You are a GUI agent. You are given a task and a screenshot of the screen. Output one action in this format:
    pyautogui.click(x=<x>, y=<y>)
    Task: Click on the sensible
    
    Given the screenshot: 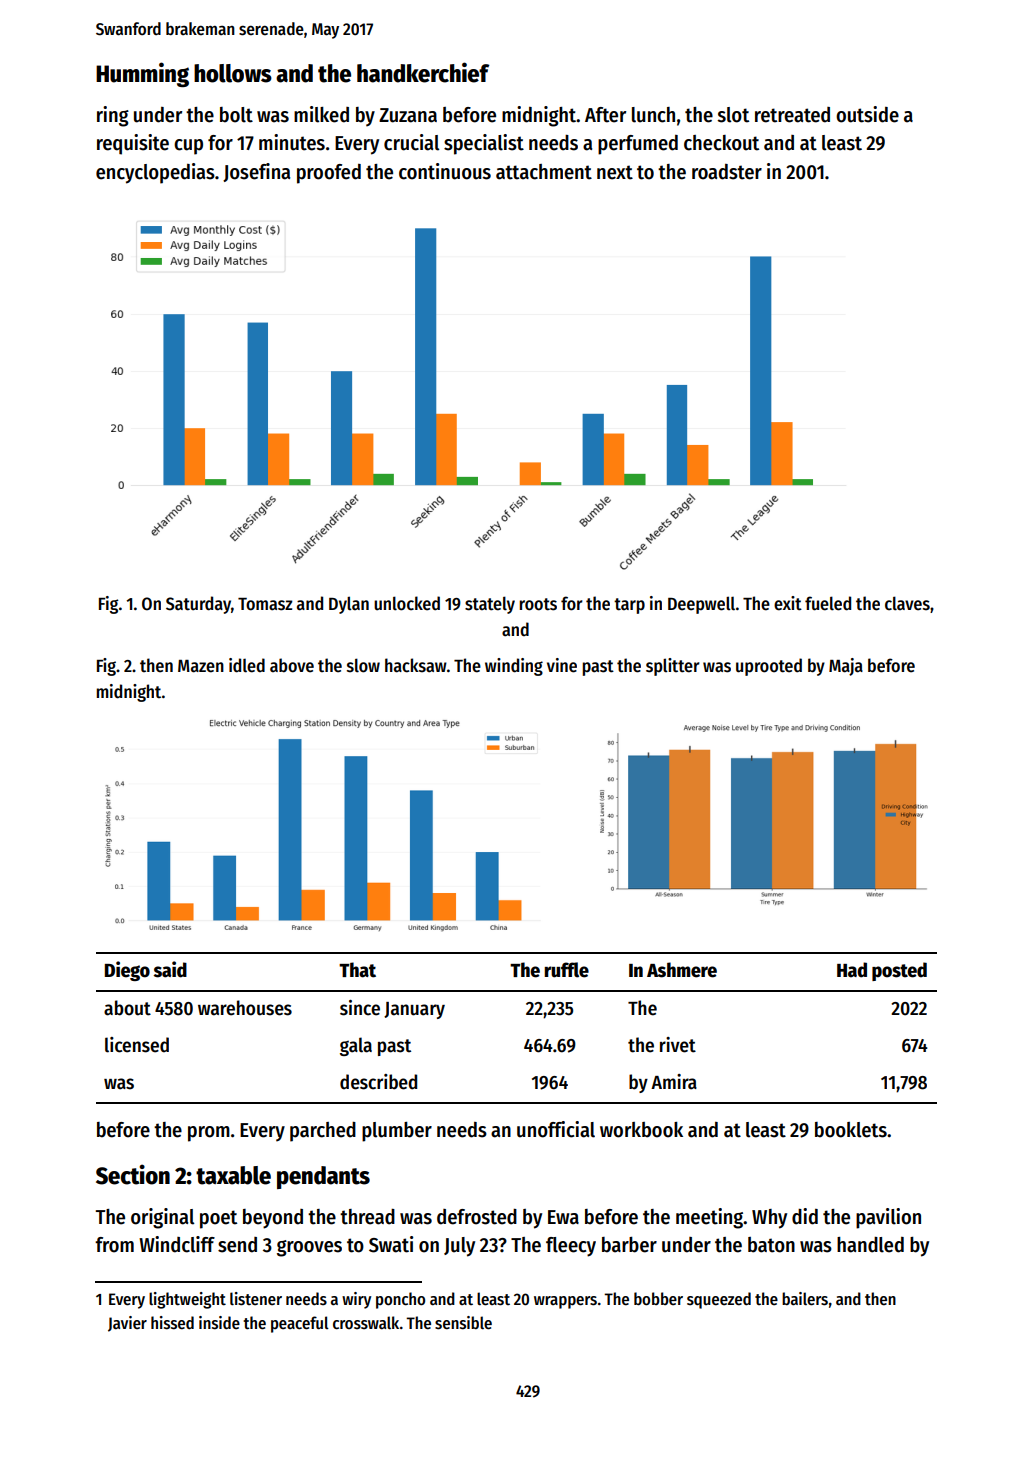 What is the action you would take?
    pyautogui.click(x=463, y=1323)
